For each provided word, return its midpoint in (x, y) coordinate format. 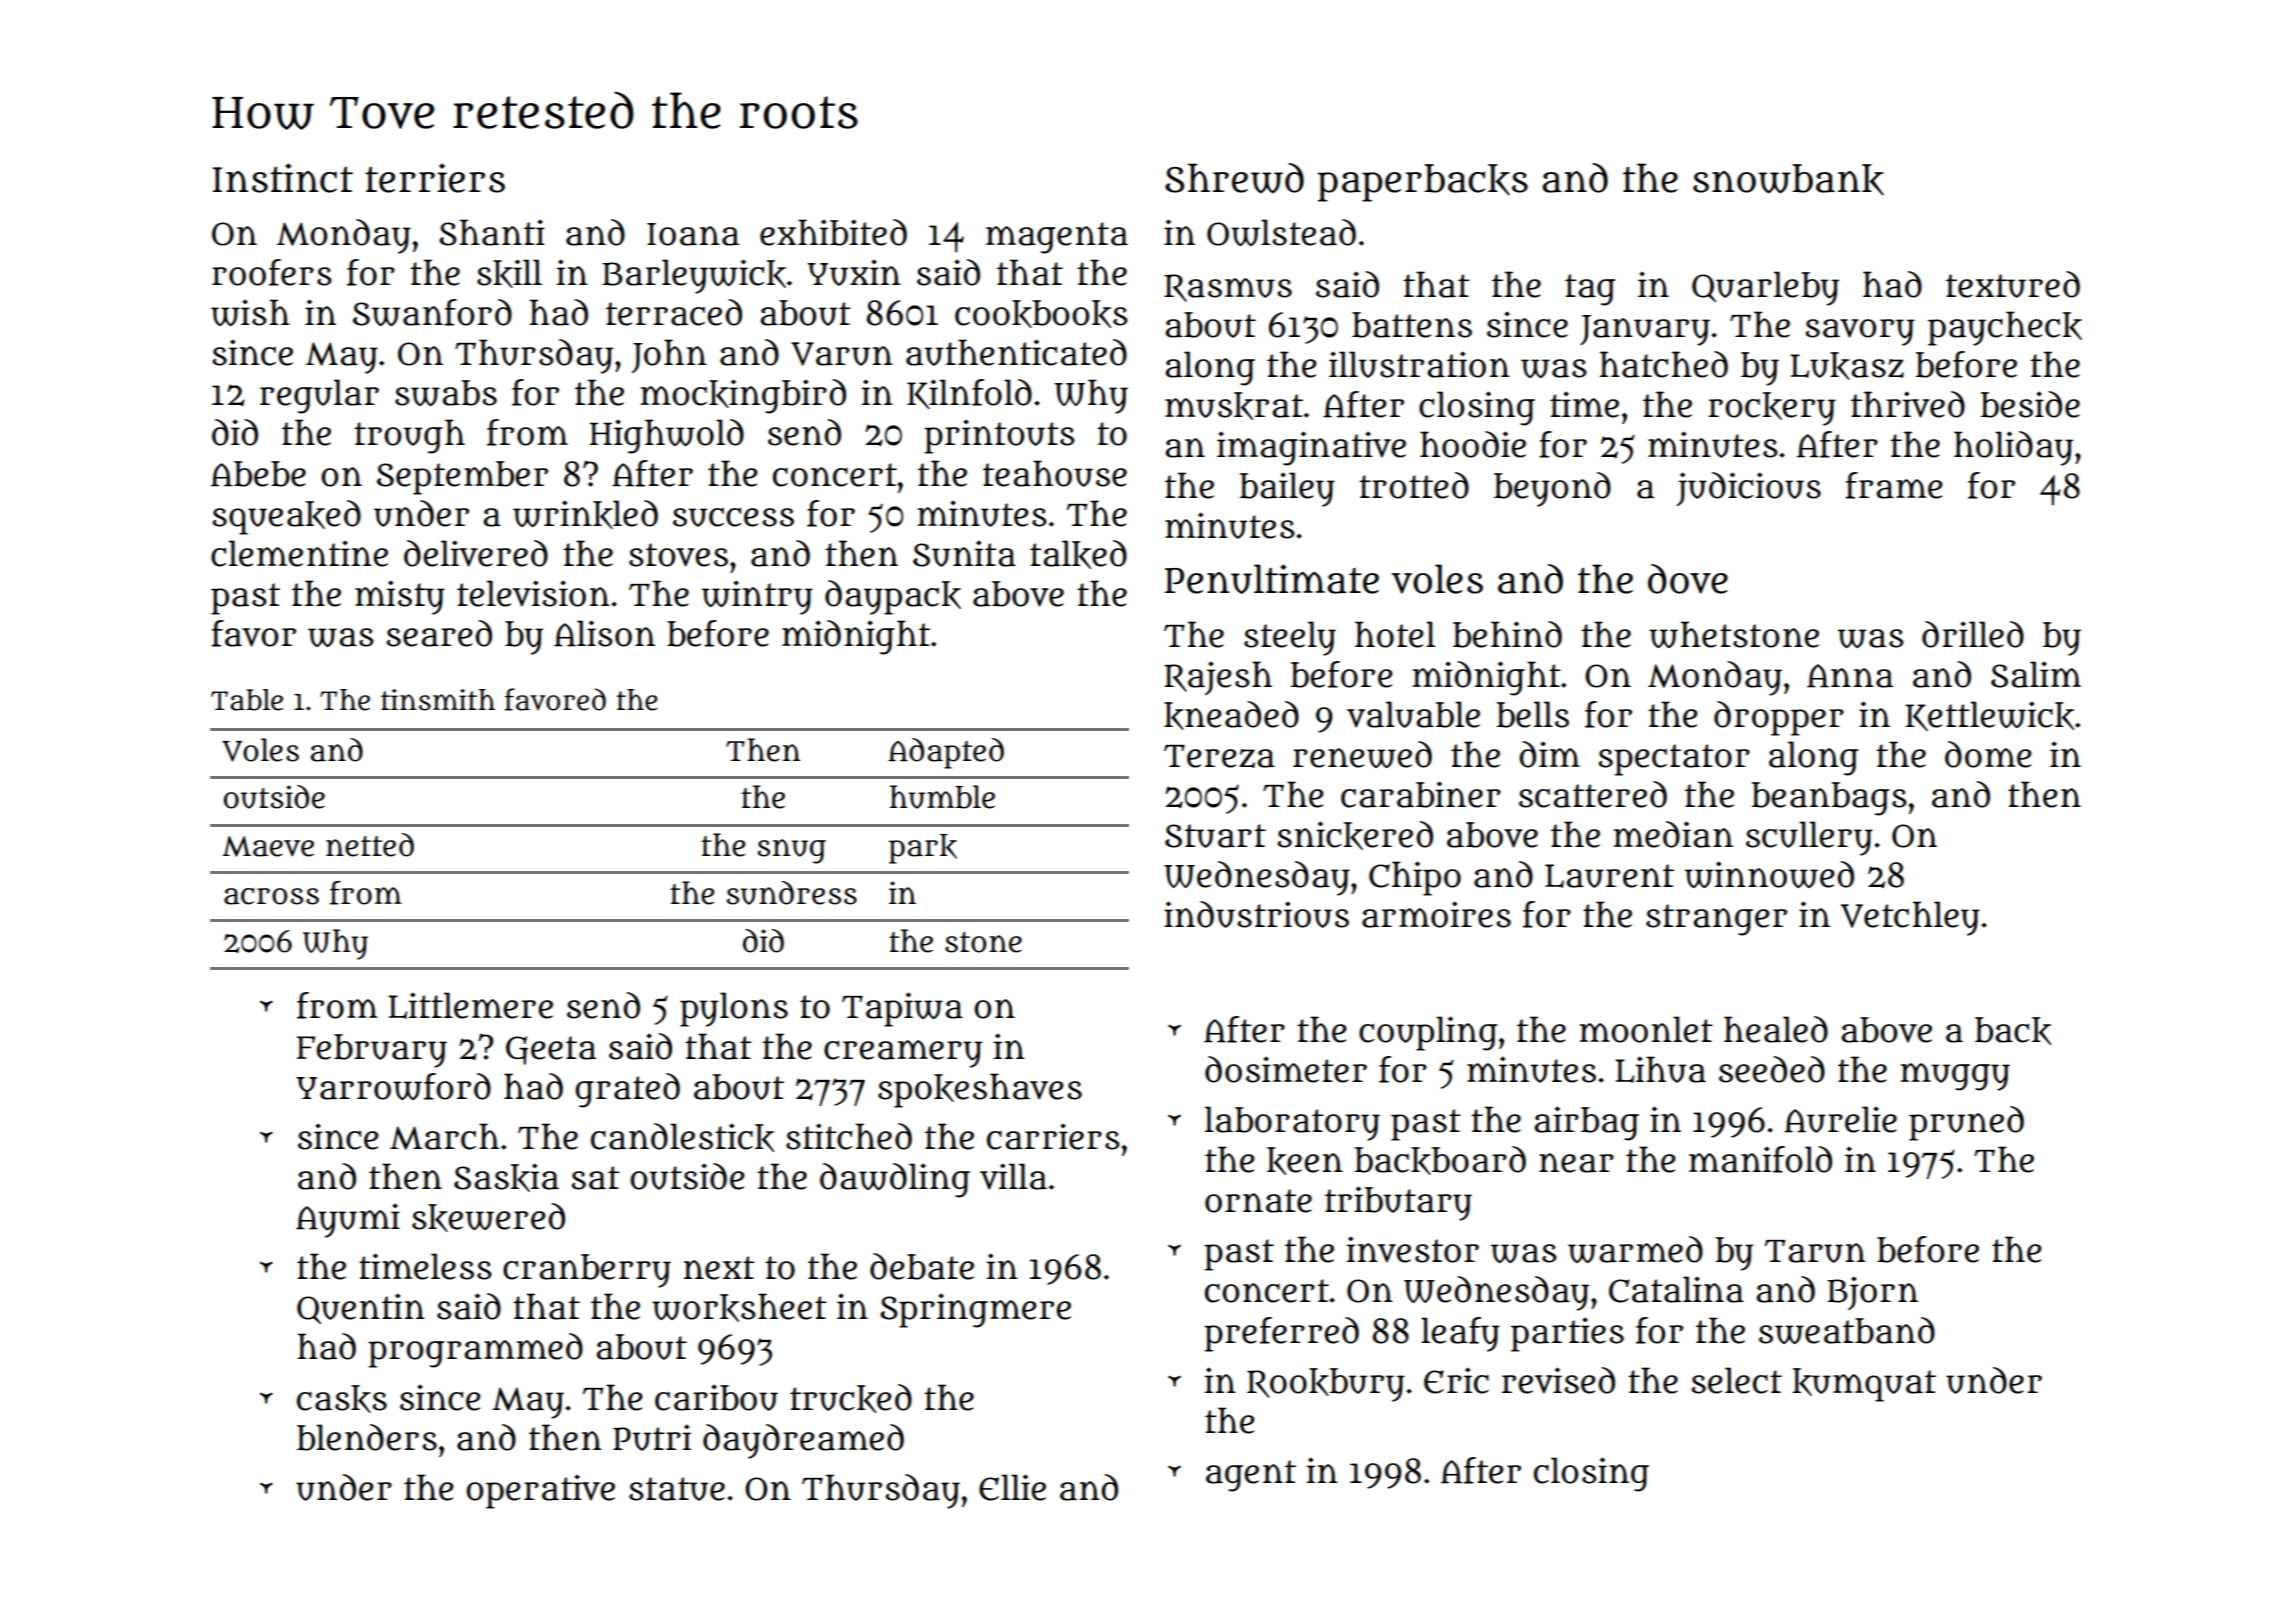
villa (1013, 1176)
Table (247, 700)
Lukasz (1847, 366)
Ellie (1012, 1487)
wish (250, 312)
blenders (367, 1437)
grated (627, 1090)
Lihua (1660, 1069)
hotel (1395, 634)
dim (1549, 754)
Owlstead (1281, 232)
